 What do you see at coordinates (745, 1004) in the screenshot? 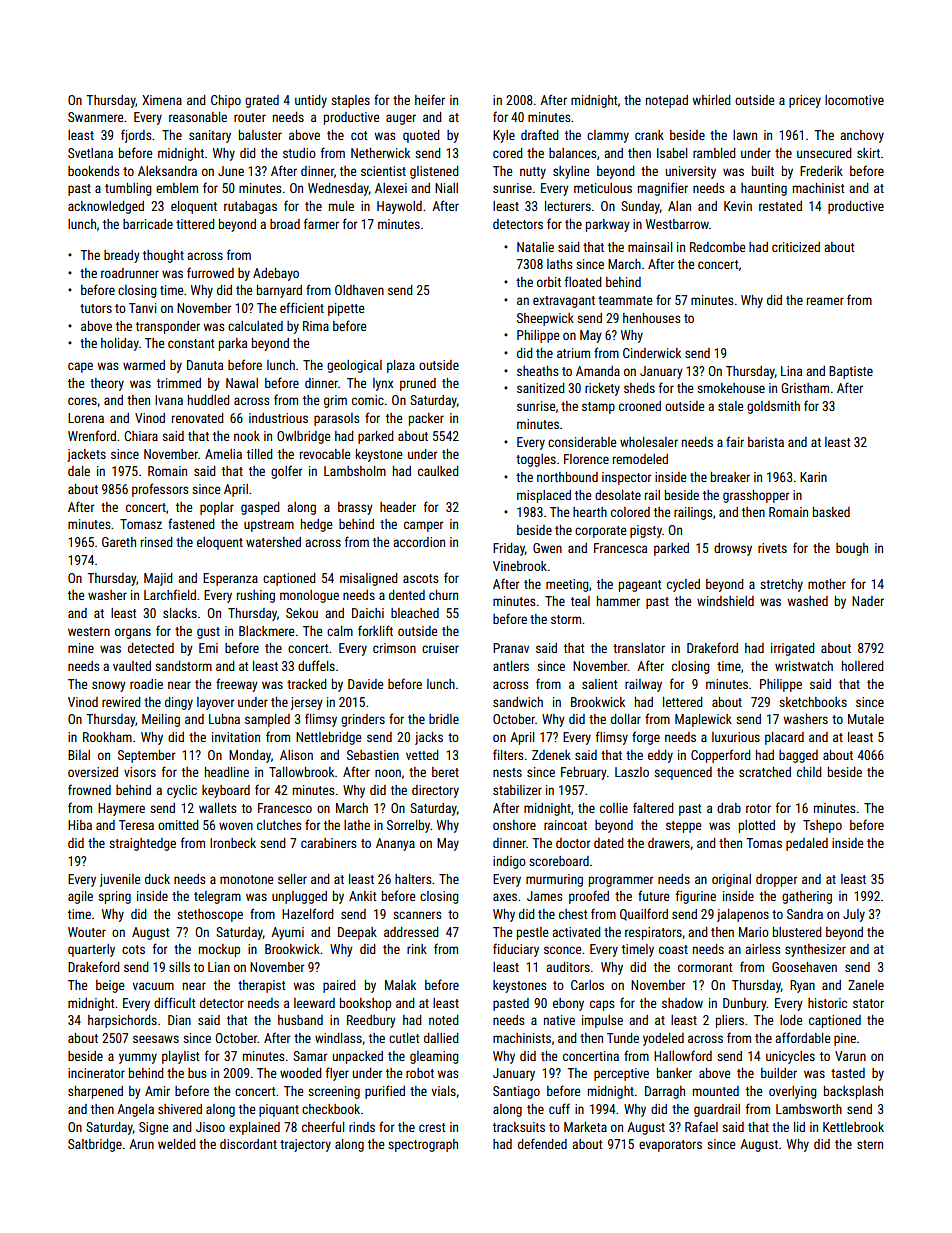
I see `Dunbury` at bounding box center [745, 1004].
